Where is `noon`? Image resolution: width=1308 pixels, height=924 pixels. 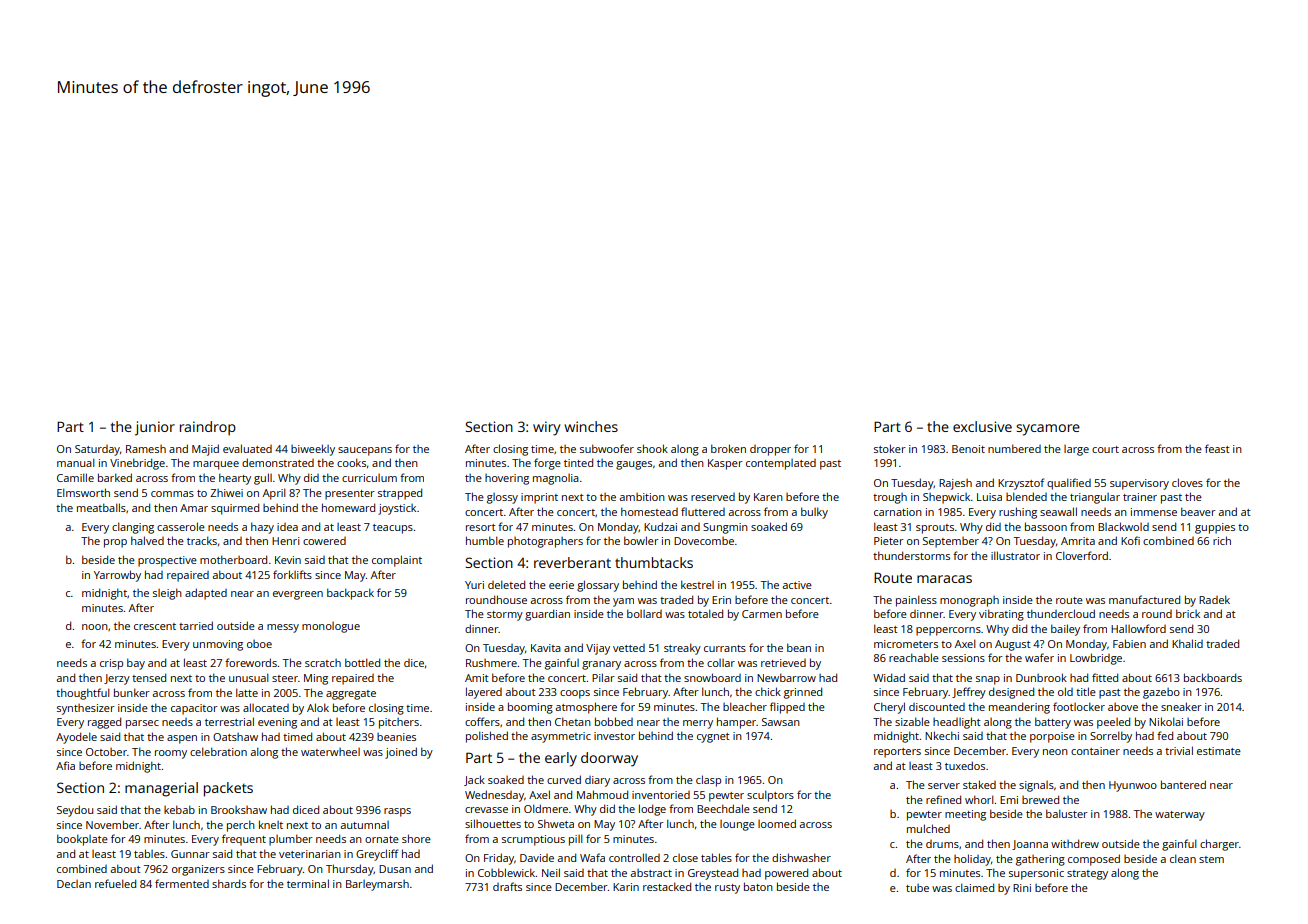 noon is located at coordinates (95, 627).
